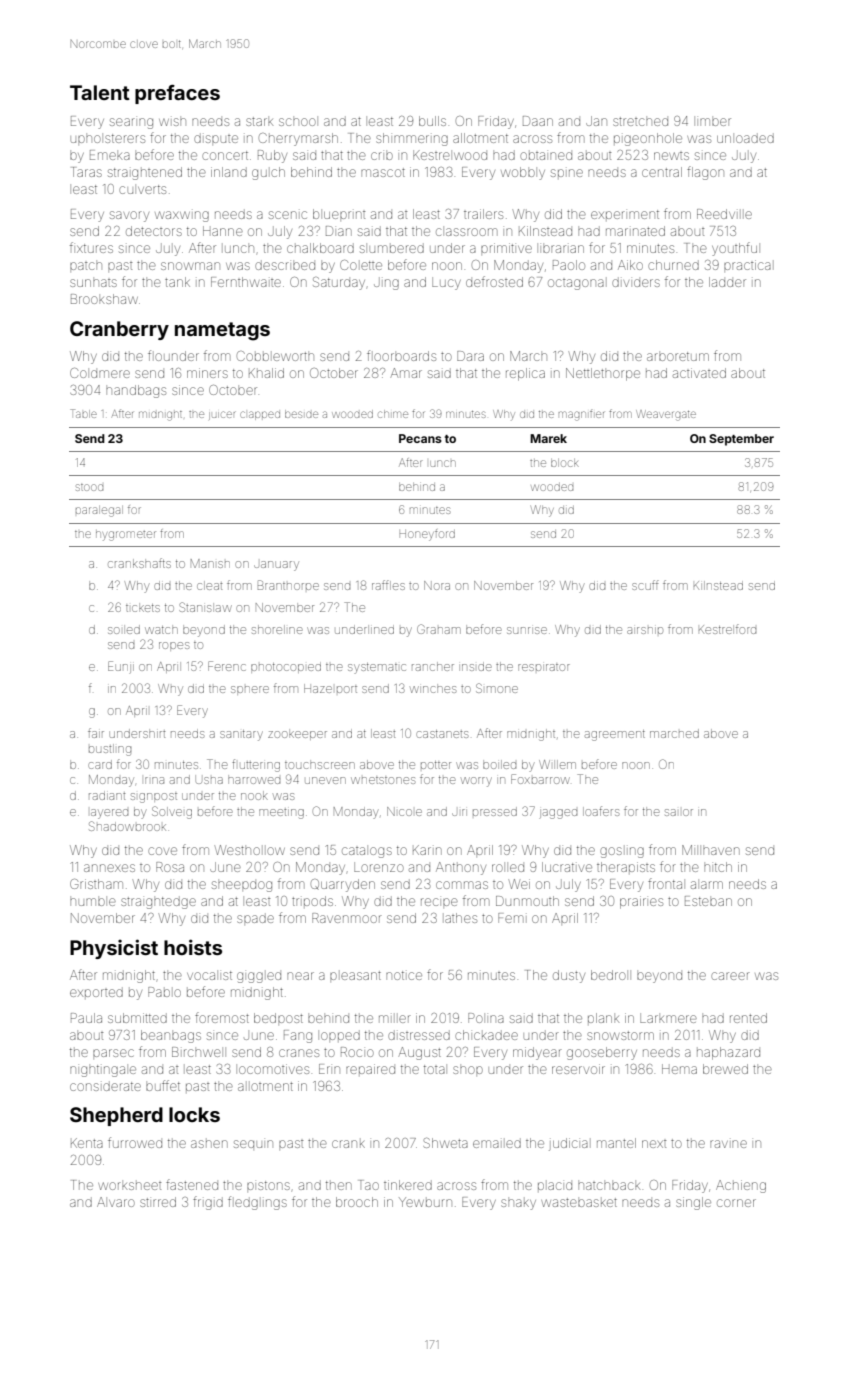  What do you see at coordinates (499, 764) in the screenshot?
I see `boiled` at bounding box center [499, 764].
